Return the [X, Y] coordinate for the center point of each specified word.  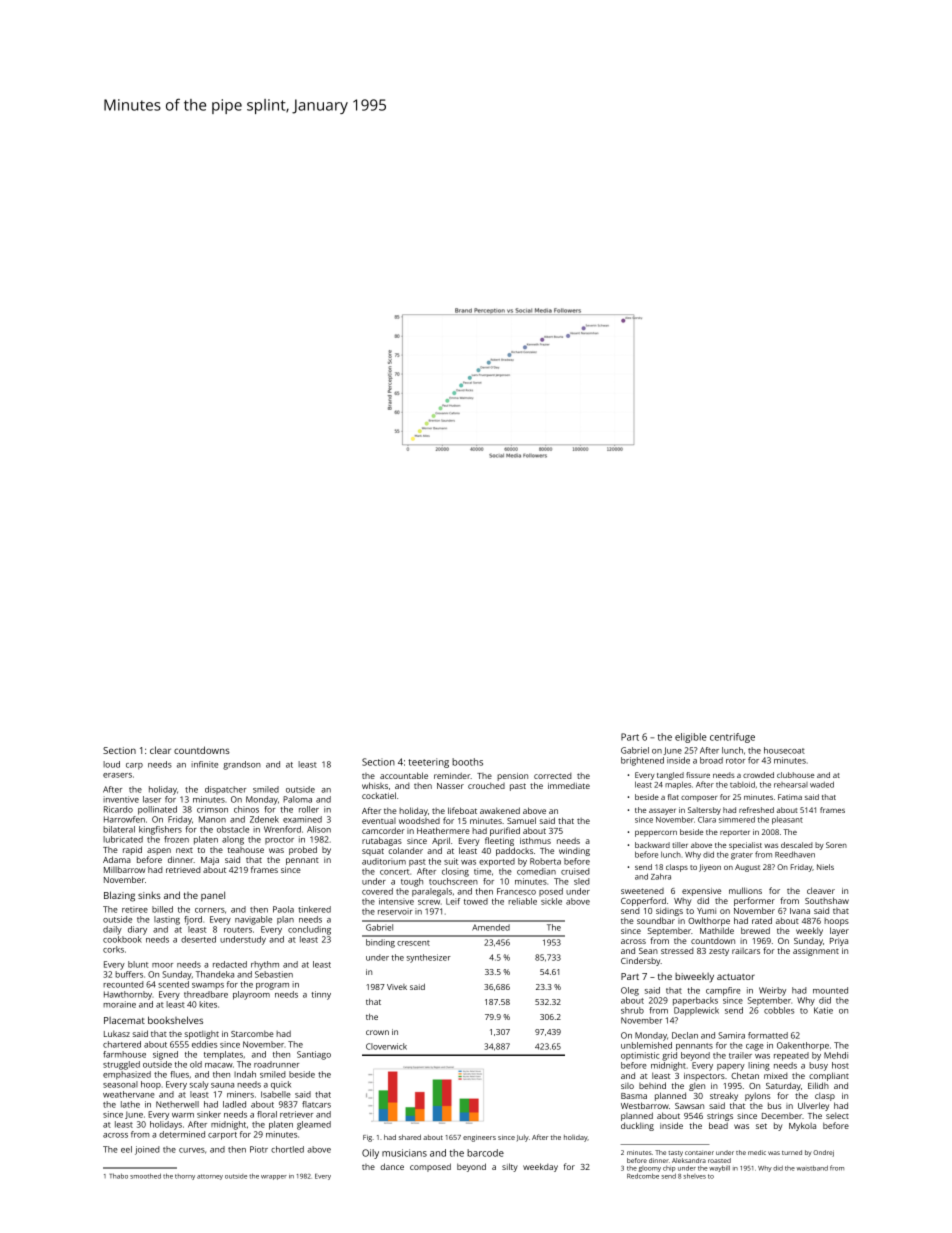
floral [267, 1114]
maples [678, 785]
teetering [428, 763]
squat [373, 852]
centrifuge [732, 738]
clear [160, 750]
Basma [634, 1096]
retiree [135, 909]
